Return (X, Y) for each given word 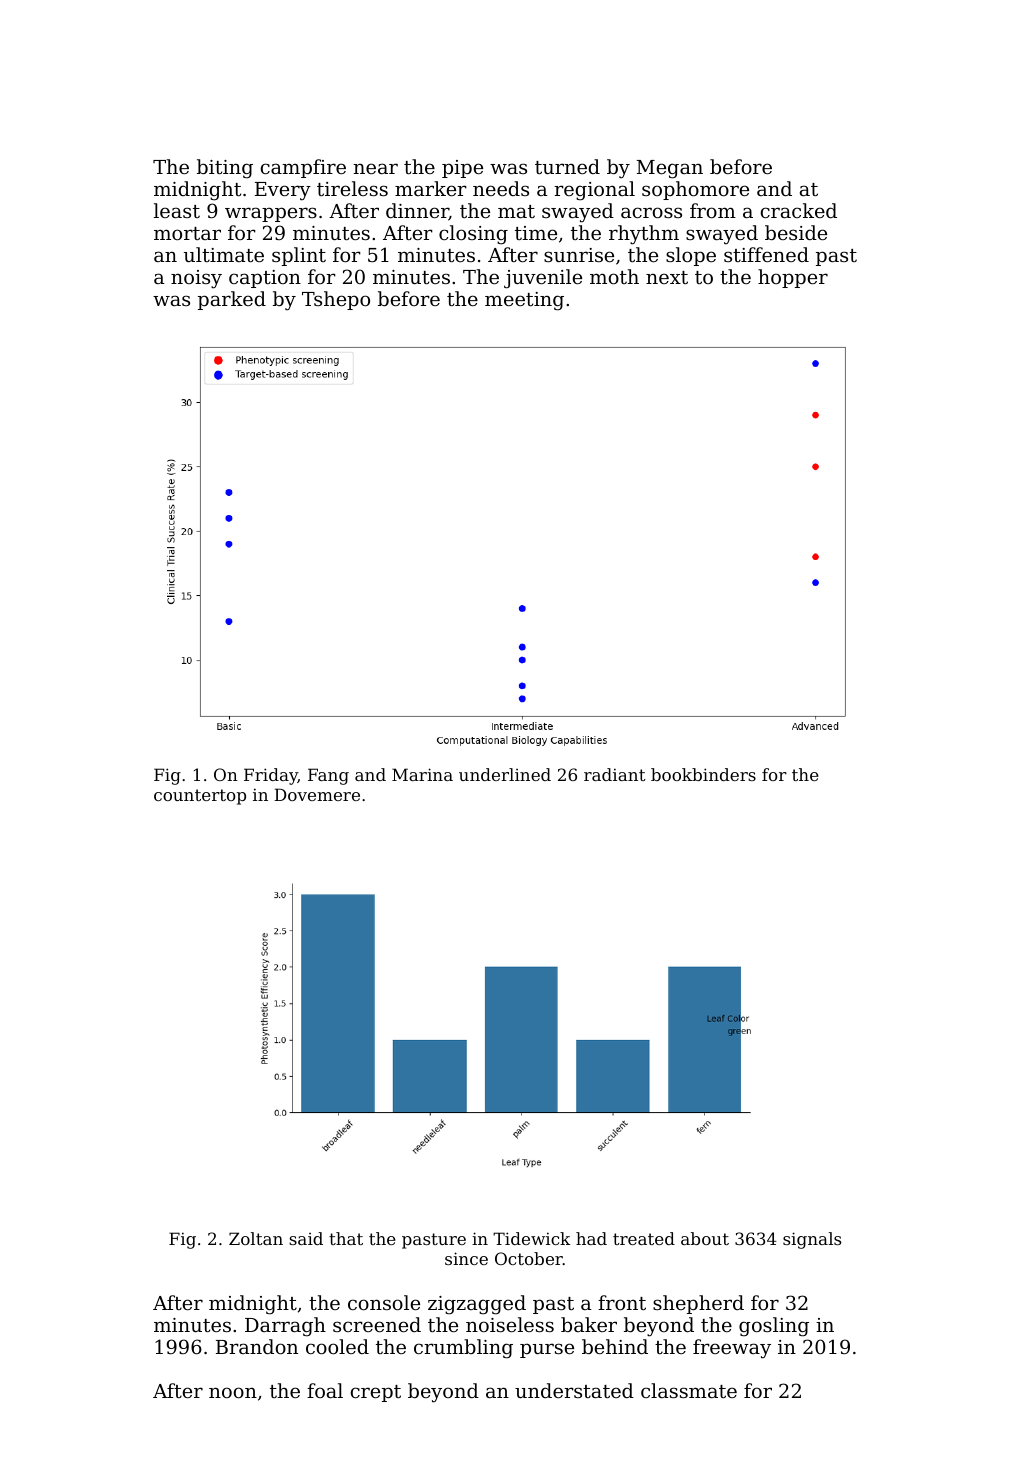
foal (325, 1390)
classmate (689, 1390)
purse (547, 1350)
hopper (793, 278)
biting (225, 169)
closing (473, 235)
